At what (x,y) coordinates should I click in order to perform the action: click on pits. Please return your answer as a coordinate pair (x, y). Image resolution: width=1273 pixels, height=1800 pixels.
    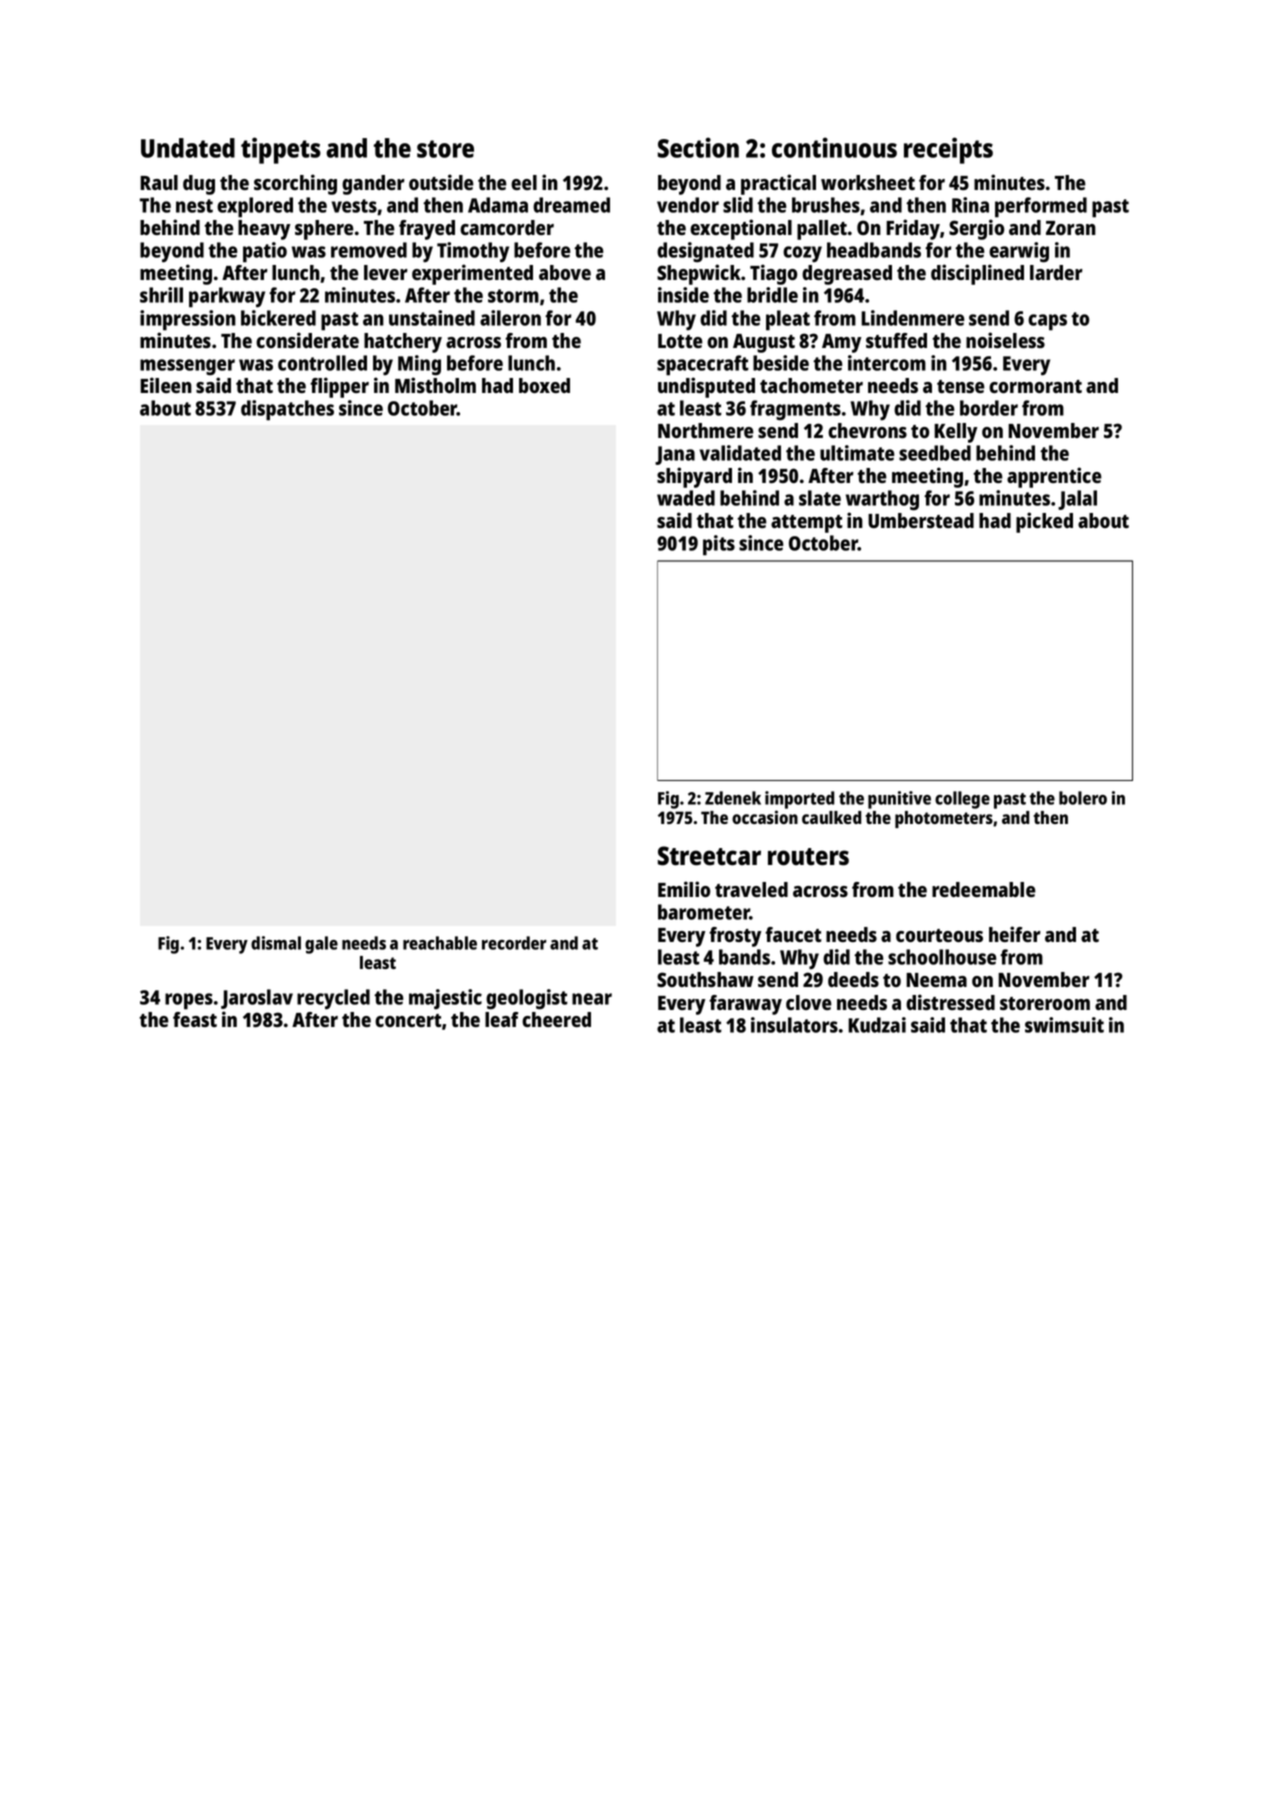
    Looking at the image, I should click on (719, 545).
